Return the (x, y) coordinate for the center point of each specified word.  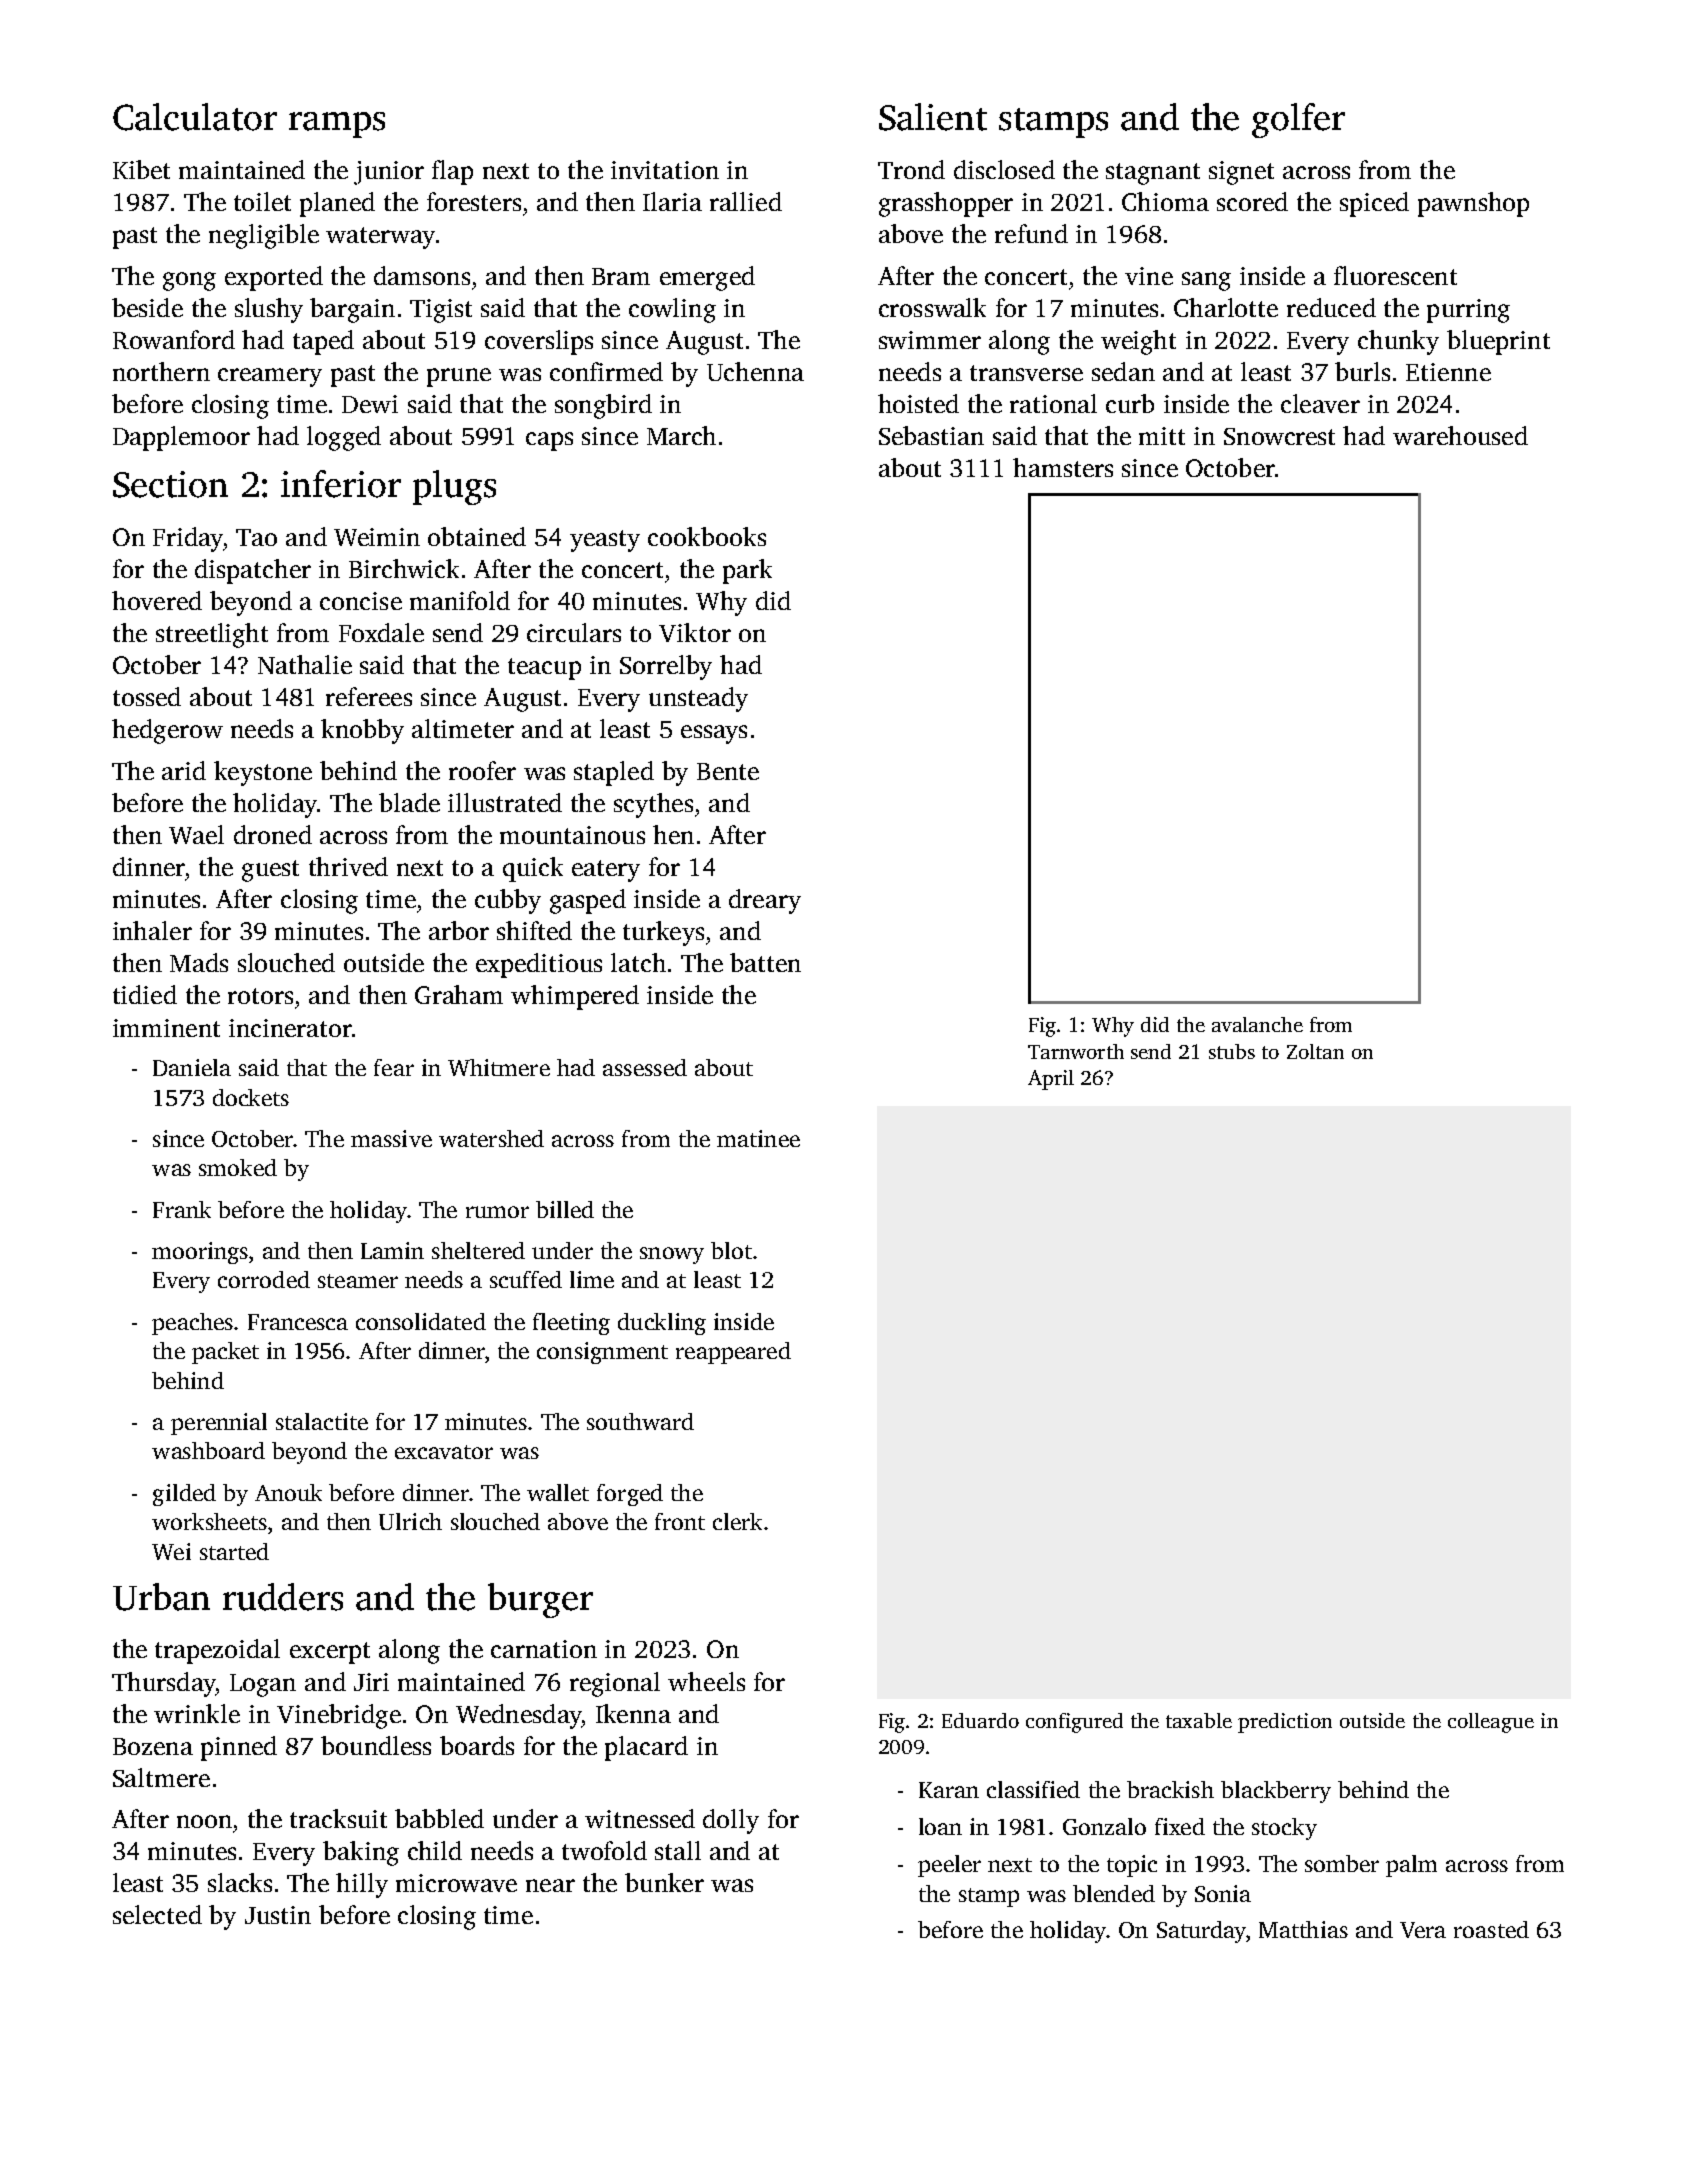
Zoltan (1315, 1051)
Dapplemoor (181, 438)
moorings (200, 1253)
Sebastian (931, 435)
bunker (664, 1882)
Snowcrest (1279, 436)
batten (765, 962)
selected (157, 1914)
